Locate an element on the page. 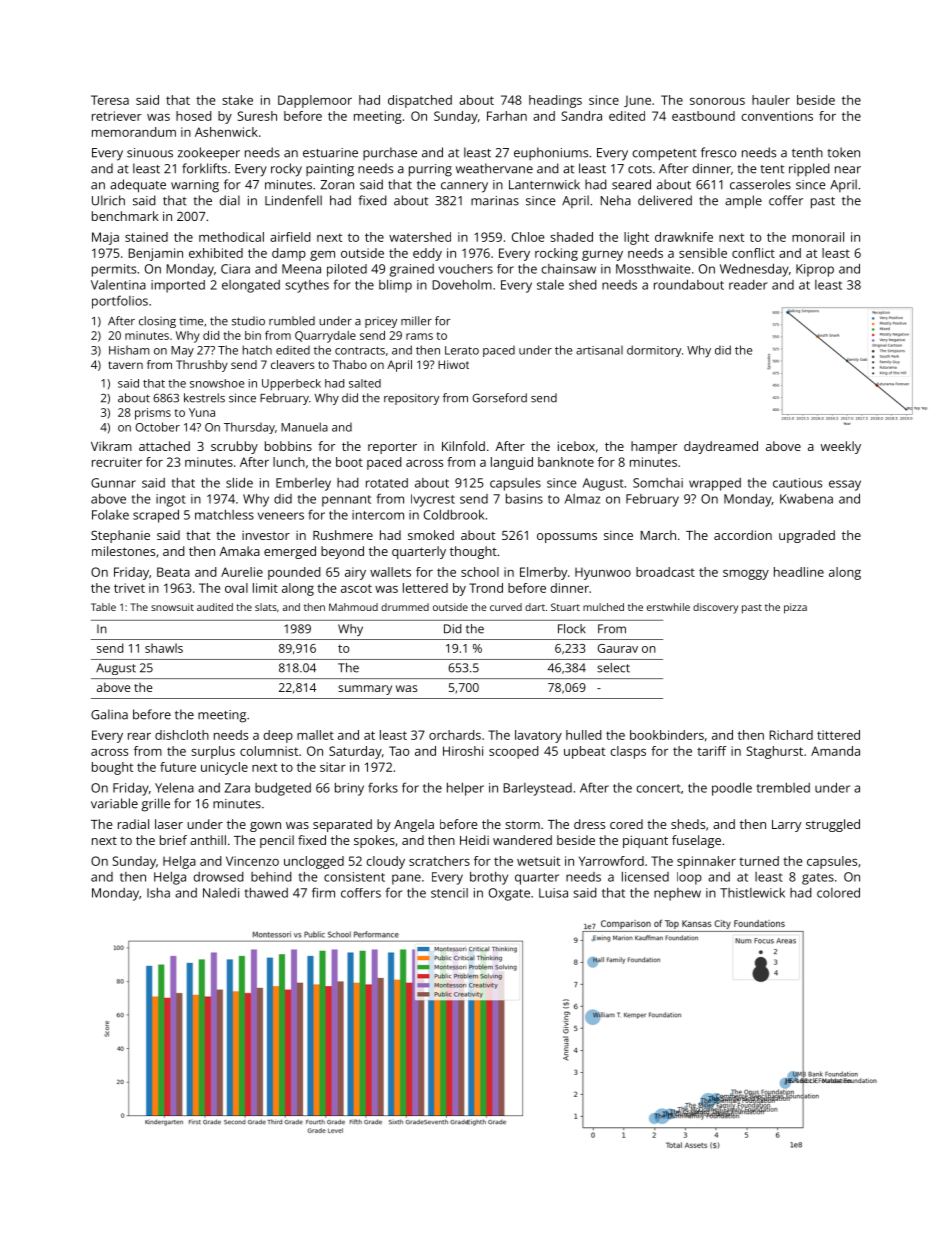 Image resolution: width=952 pixels, height=1233 pixels. purchase is located at coordinates (390, 153).
